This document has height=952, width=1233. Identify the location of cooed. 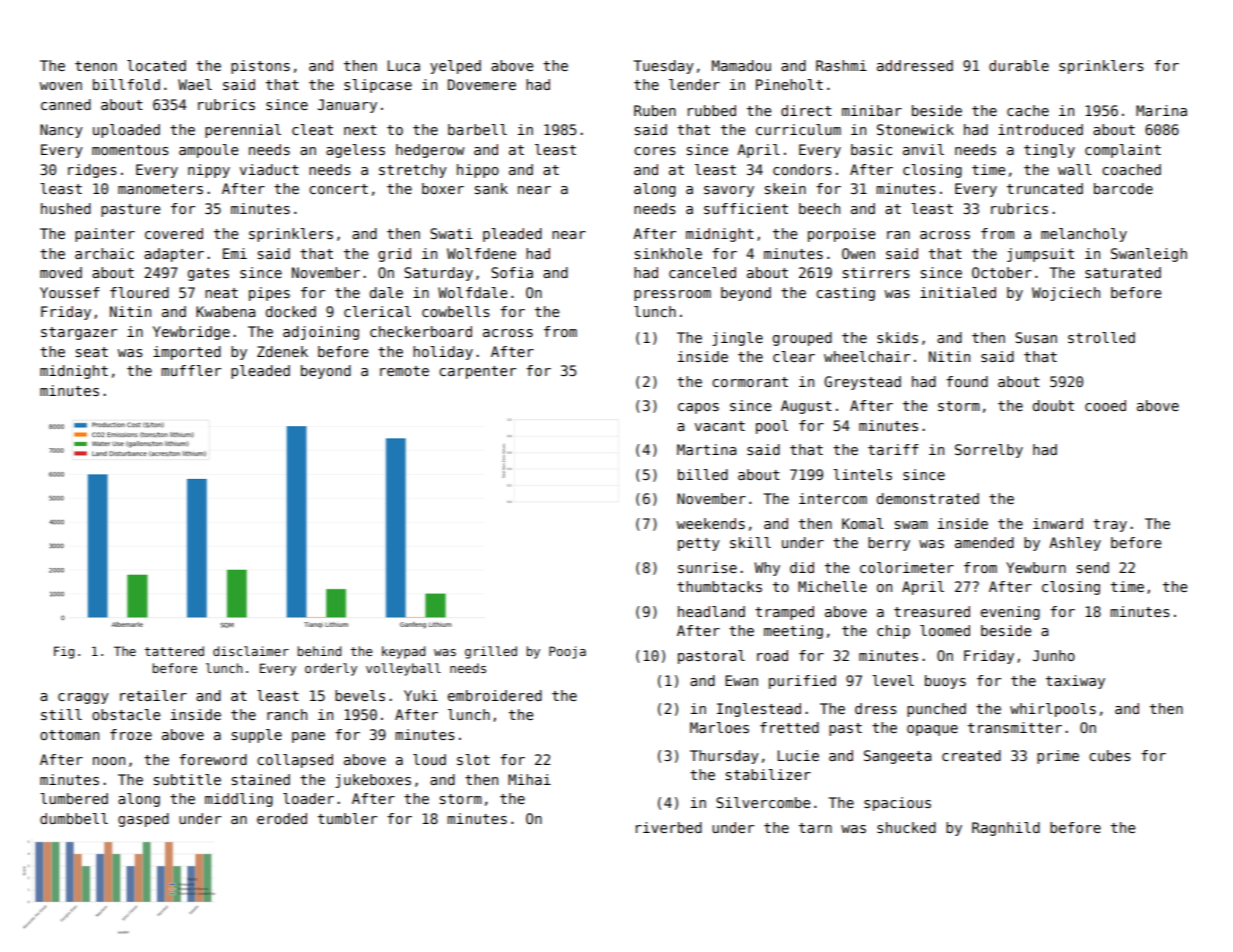
(1105, 405).
